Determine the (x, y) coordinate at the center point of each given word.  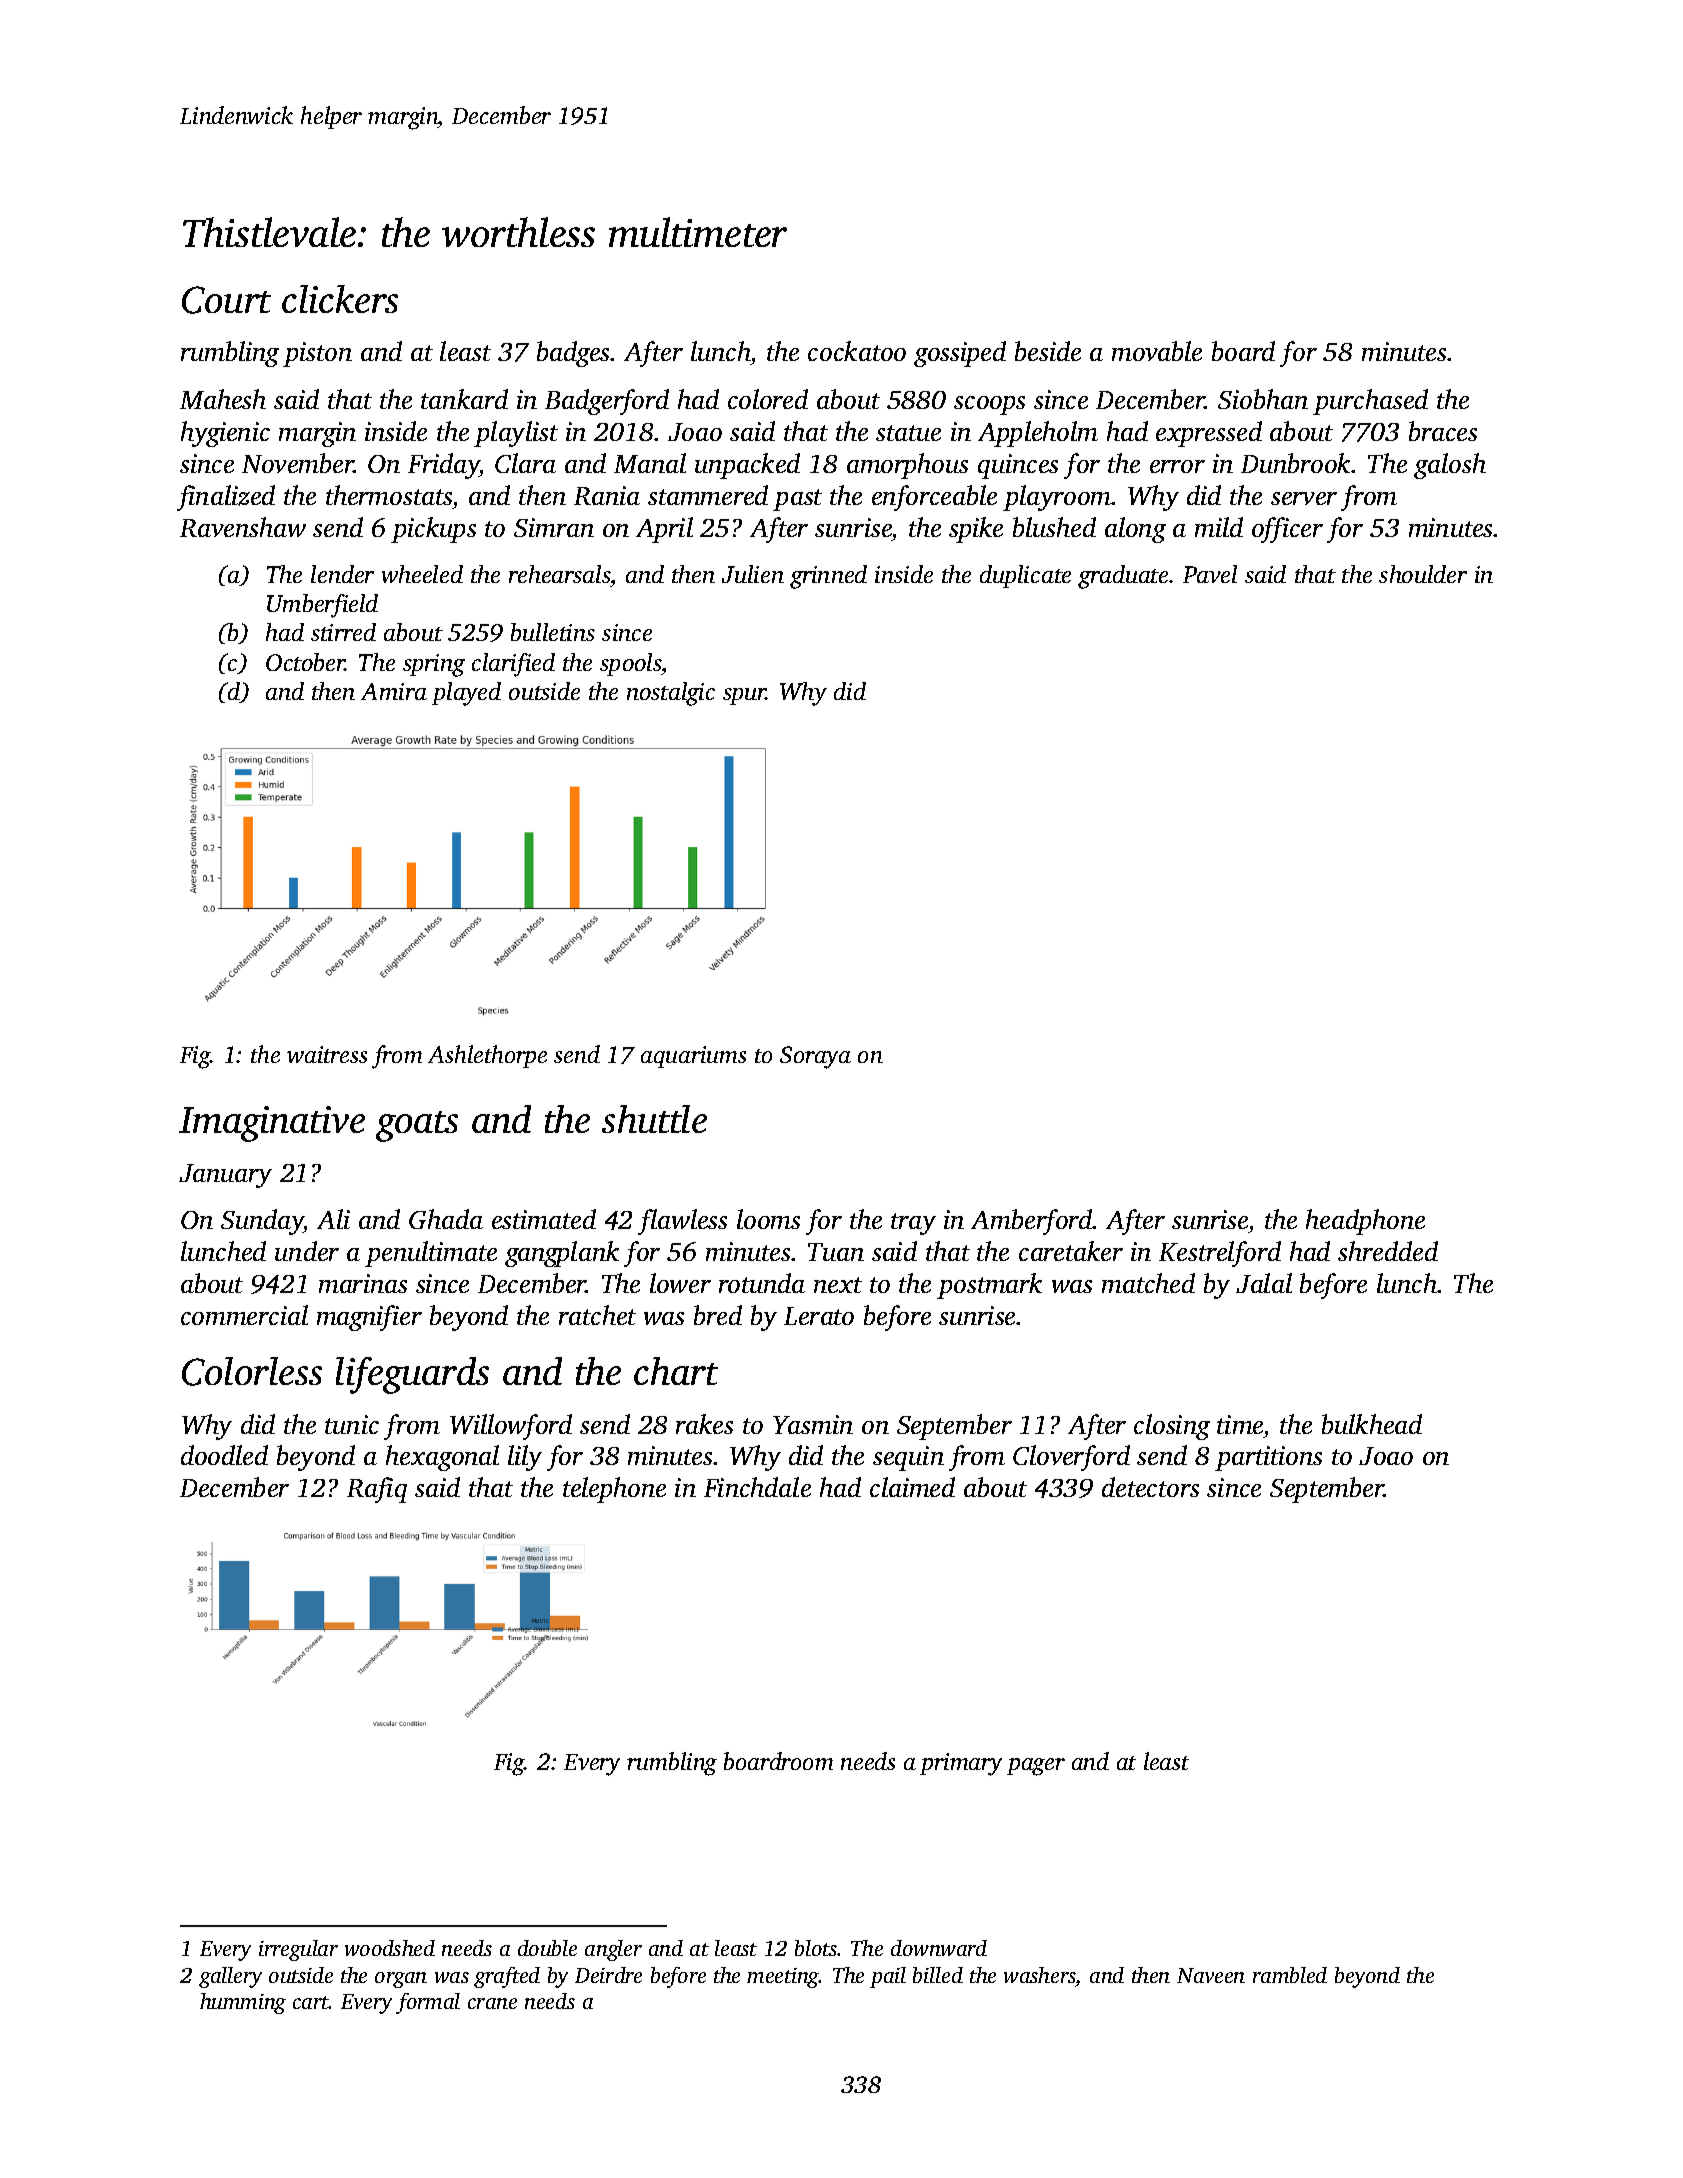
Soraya (815, 1057)
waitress (327, 1054)
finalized (226, 498)
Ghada (446, 1219)
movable (1157, 351)
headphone (1365, 1222)
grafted (507, 1977)
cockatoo (857, 351)
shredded (1388, 1251)
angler (613, 1950)
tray (913, 1224)
